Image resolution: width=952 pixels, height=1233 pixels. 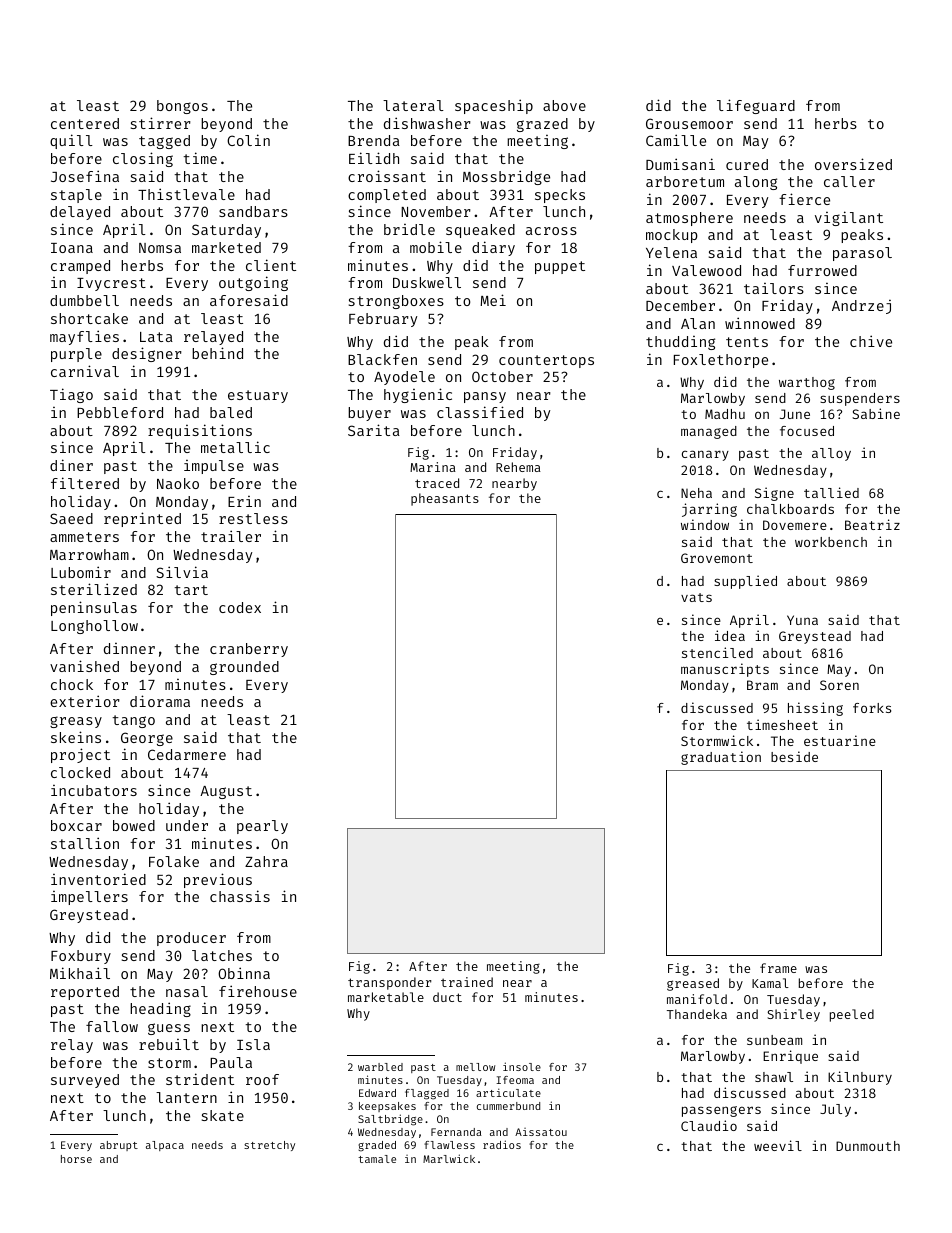 What do you see at coordinates (876, 413) in the screenshot?
I see `Sabine` at bounding box center [876, 413].
